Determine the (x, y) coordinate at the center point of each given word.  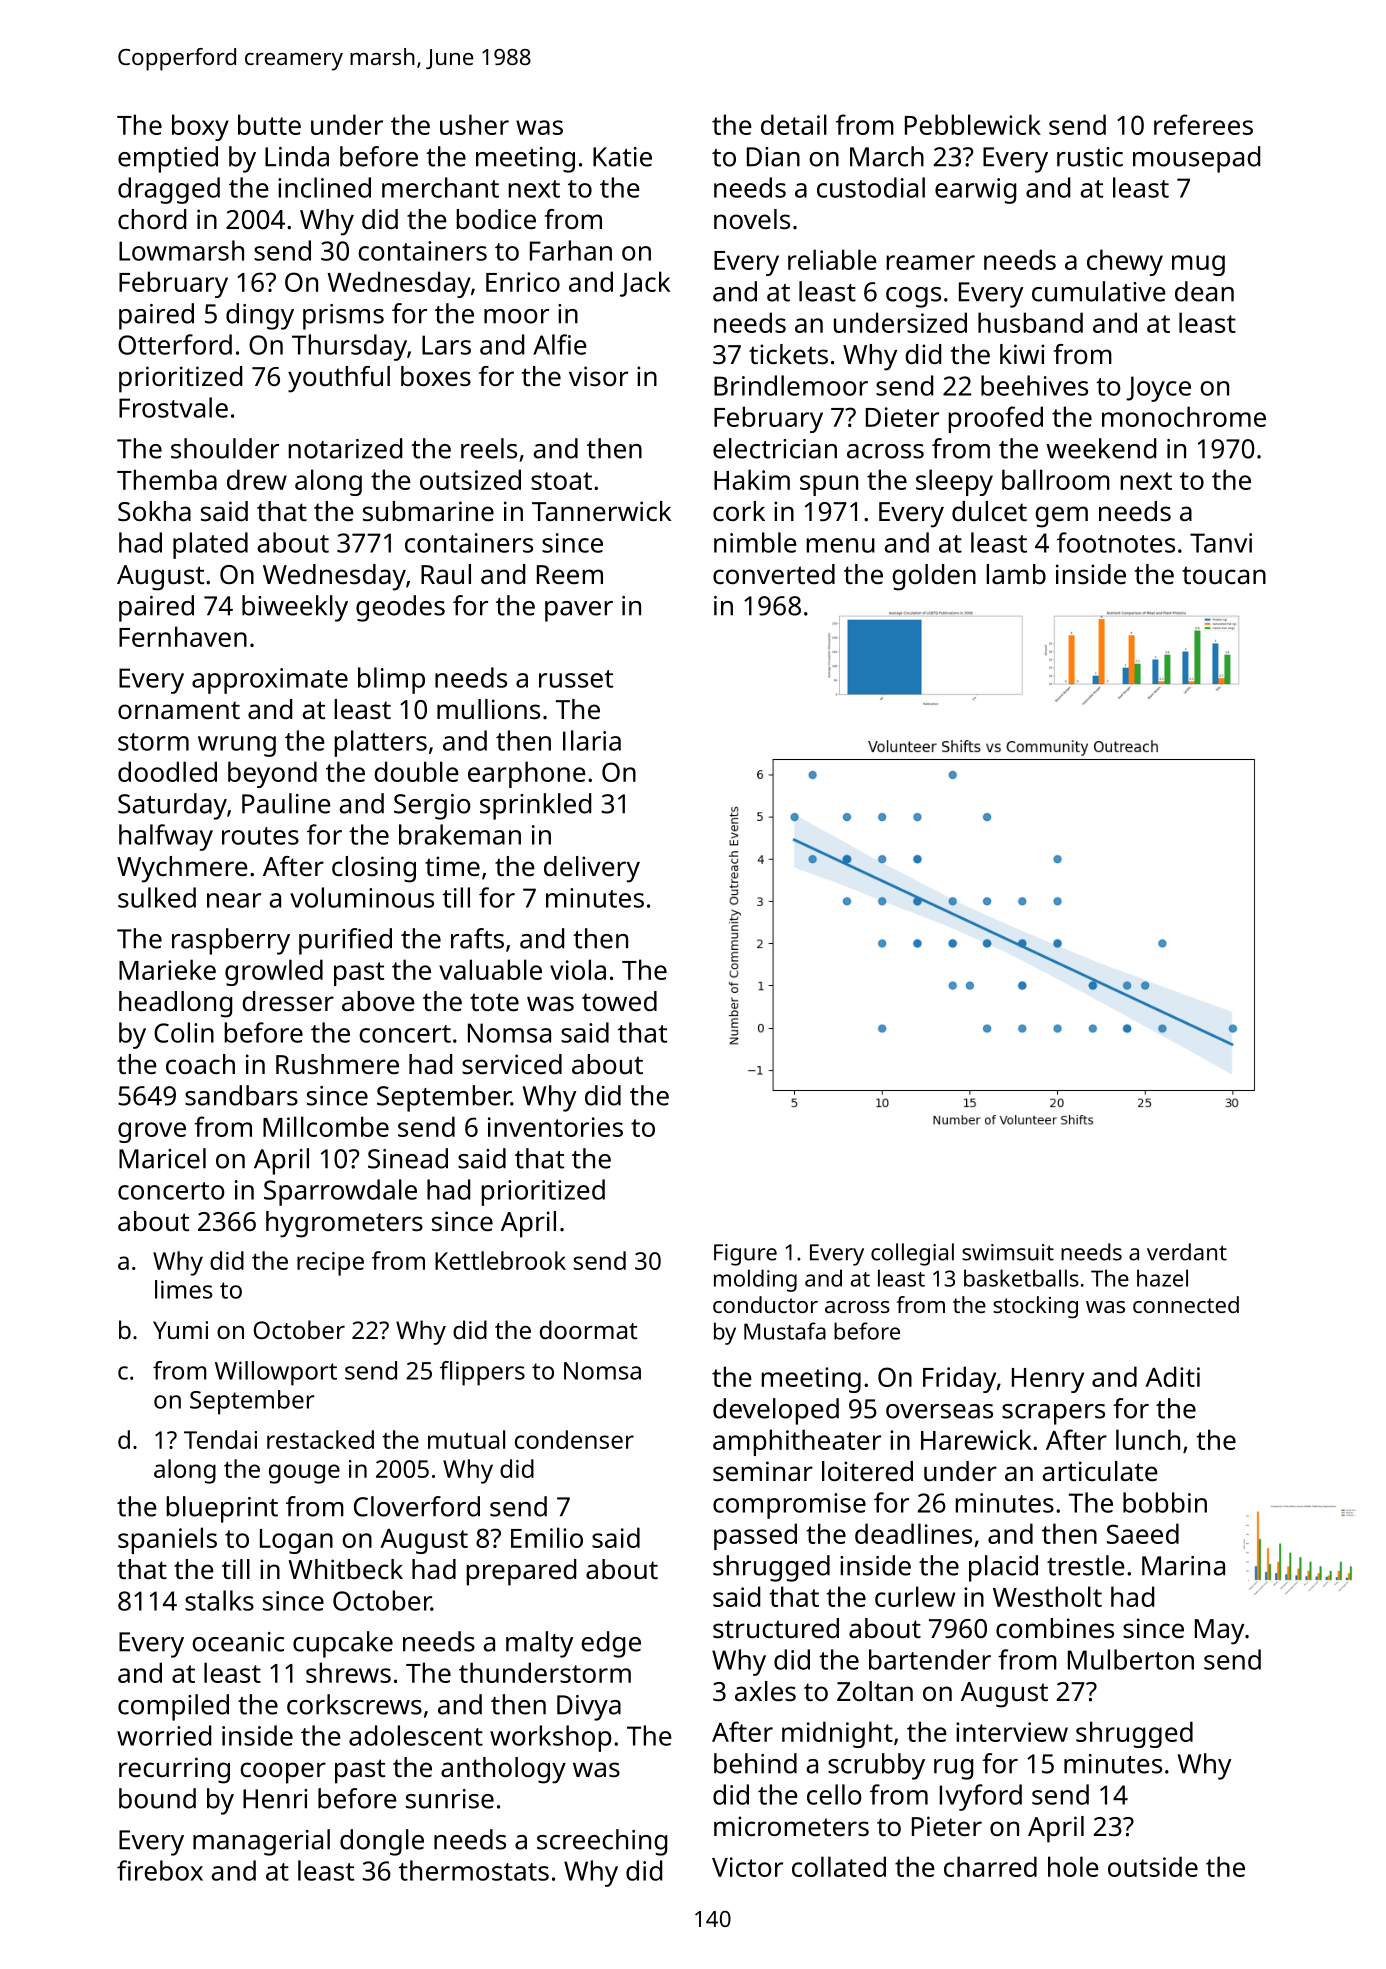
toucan (1224, 575)
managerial (261, 1842)
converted (774, 574)
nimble (755, 542)
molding (755, 1280)
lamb (1016, 574)
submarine (428, 511)
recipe (330, 1264)
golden (934, 577)
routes (260, 836)
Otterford (175, 344)
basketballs (1021, 1278)
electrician (775, 448)
